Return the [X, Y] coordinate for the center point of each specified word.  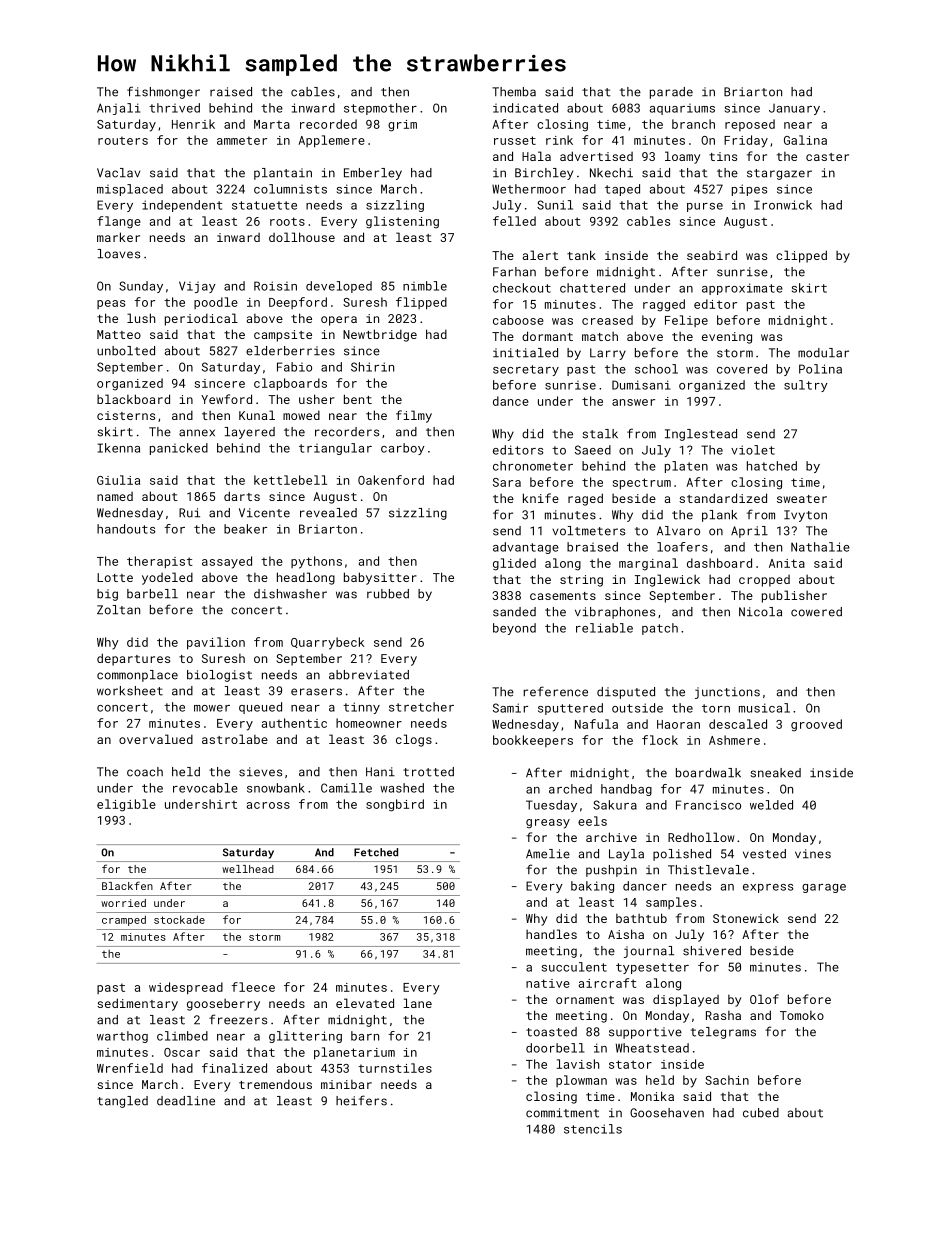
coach [145, 772]
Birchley [544, 174]
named [115, 496]
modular [823, 353]
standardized [723, 498]
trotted [428, 772]
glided [514, 564]
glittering [305, 1037]
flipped [421, 303]
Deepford [298, 303]
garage [824, 888]
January [794, 109]
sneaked [775, 773]
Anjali [118, 109]
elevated [365, 1003]
